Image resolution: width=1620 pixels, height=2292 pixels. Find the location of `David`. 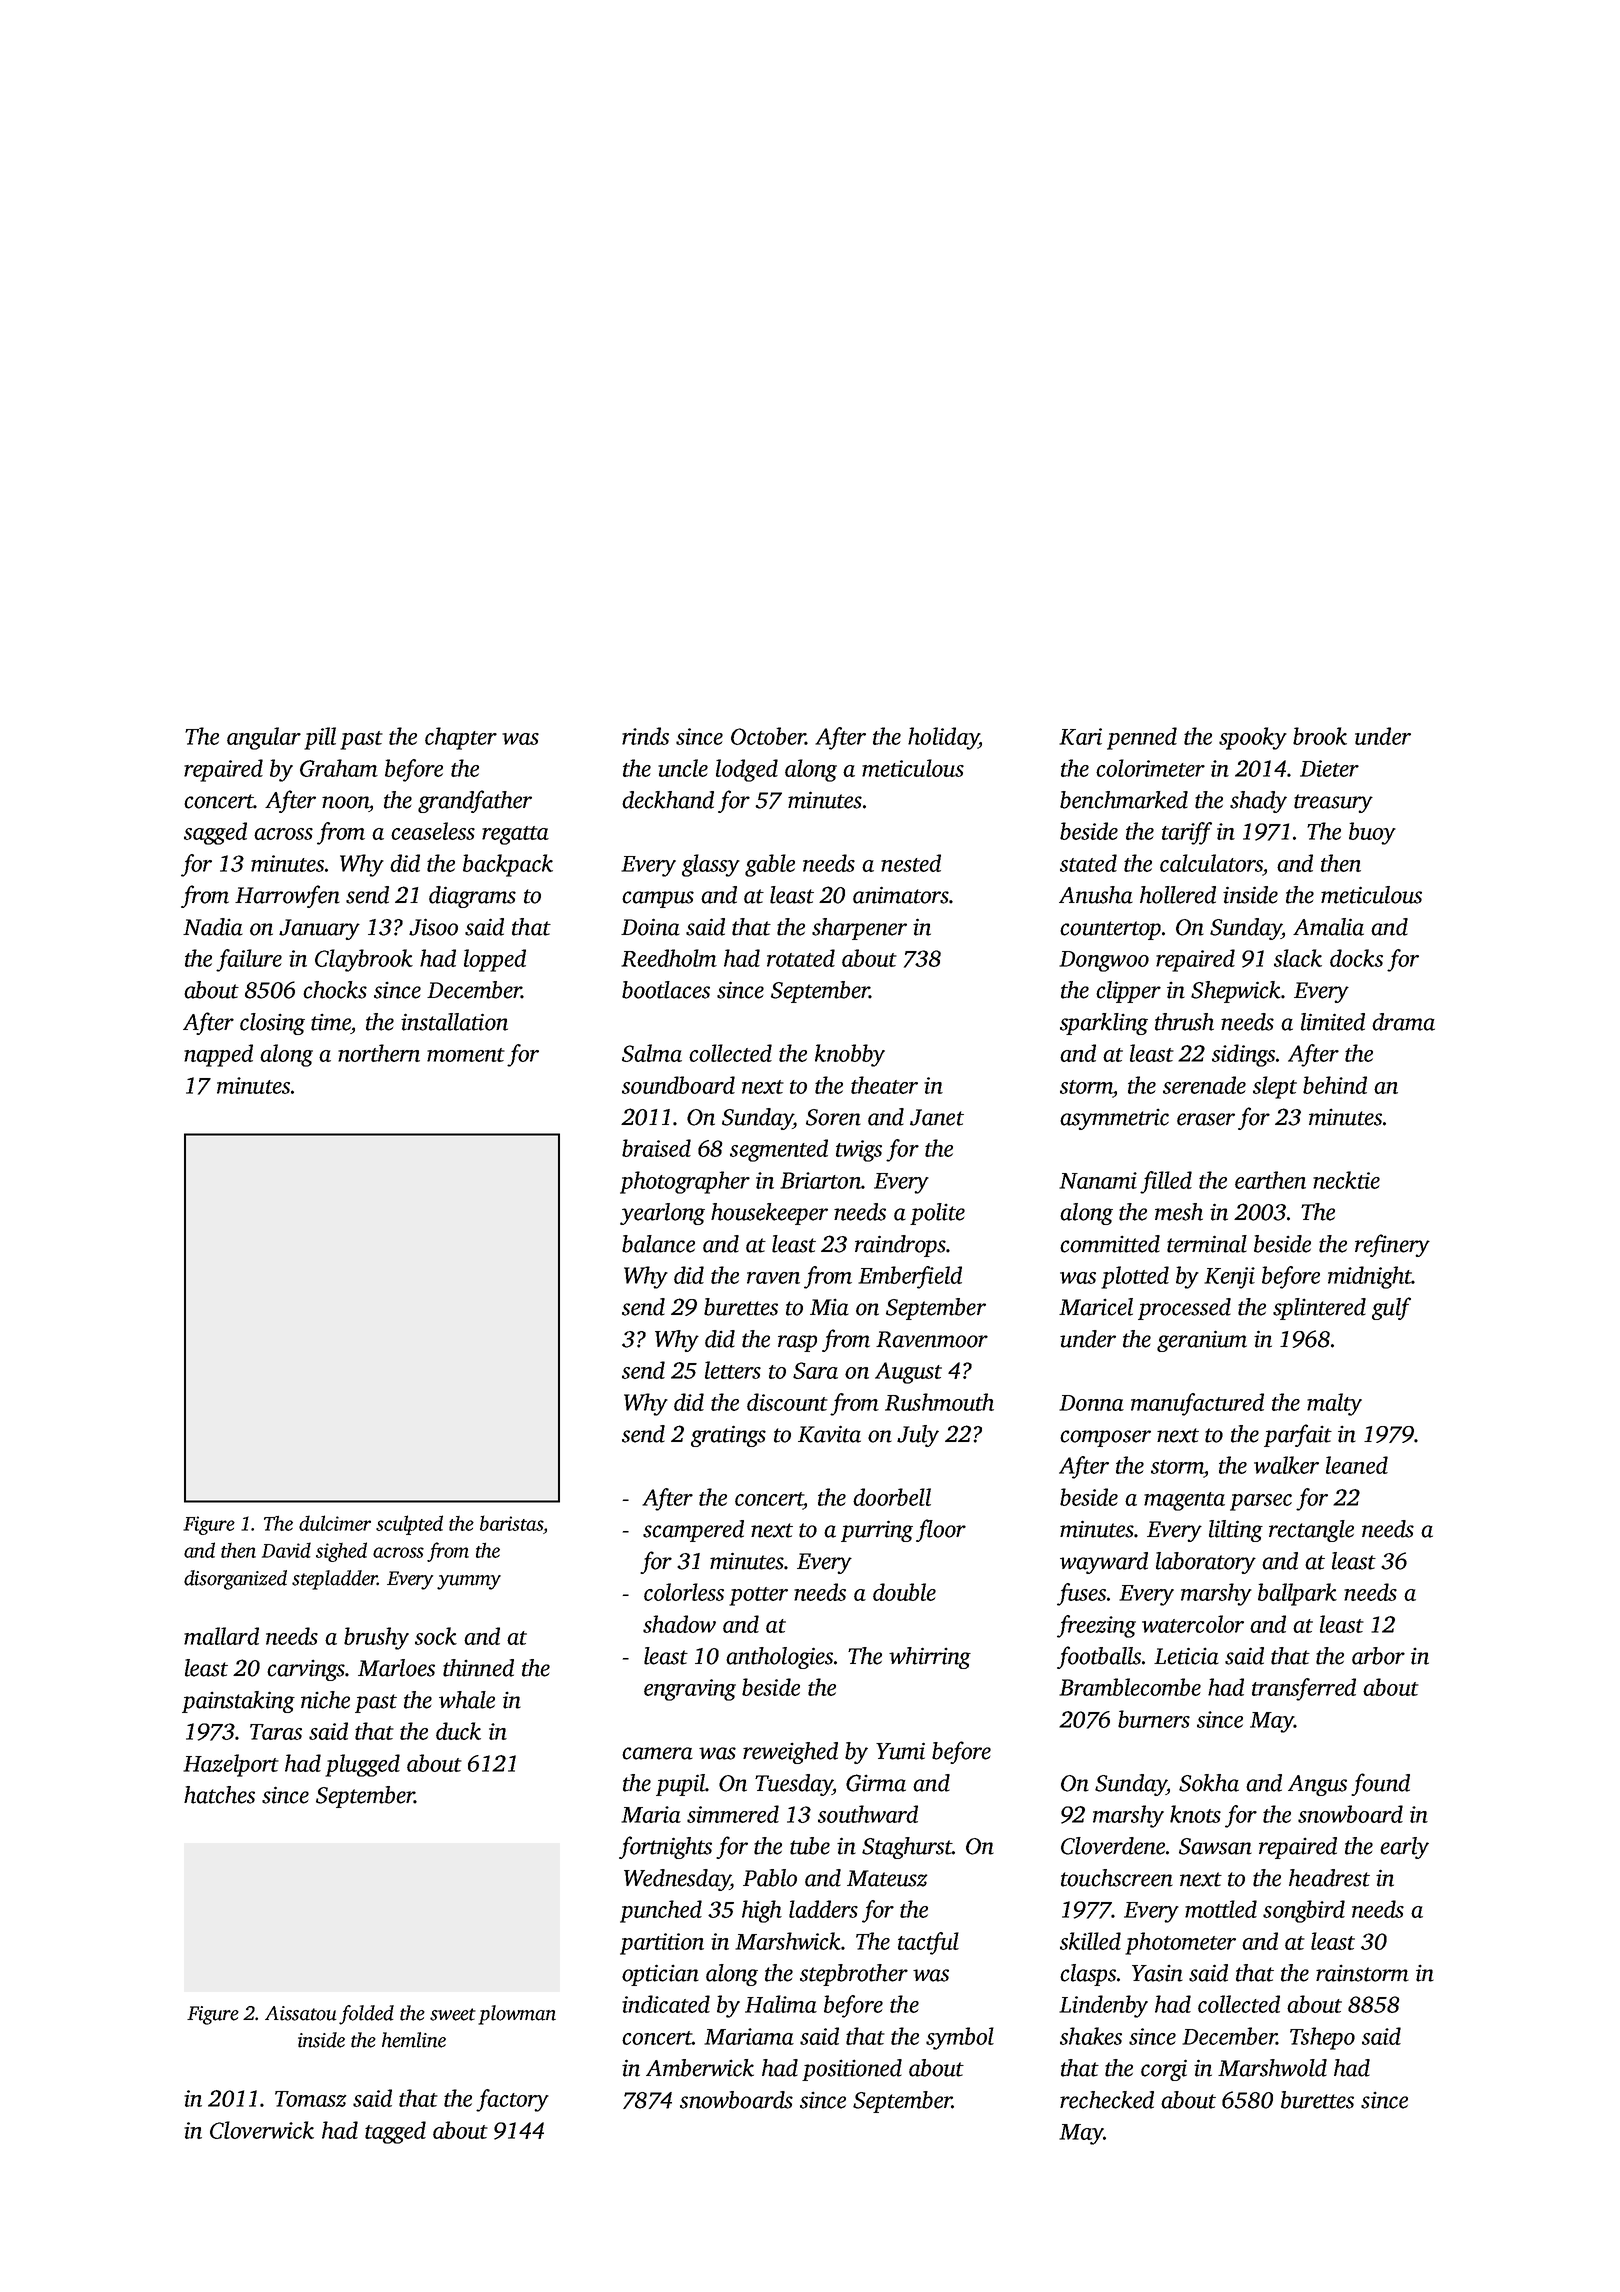

David is located at coordinates (286, 1550).
